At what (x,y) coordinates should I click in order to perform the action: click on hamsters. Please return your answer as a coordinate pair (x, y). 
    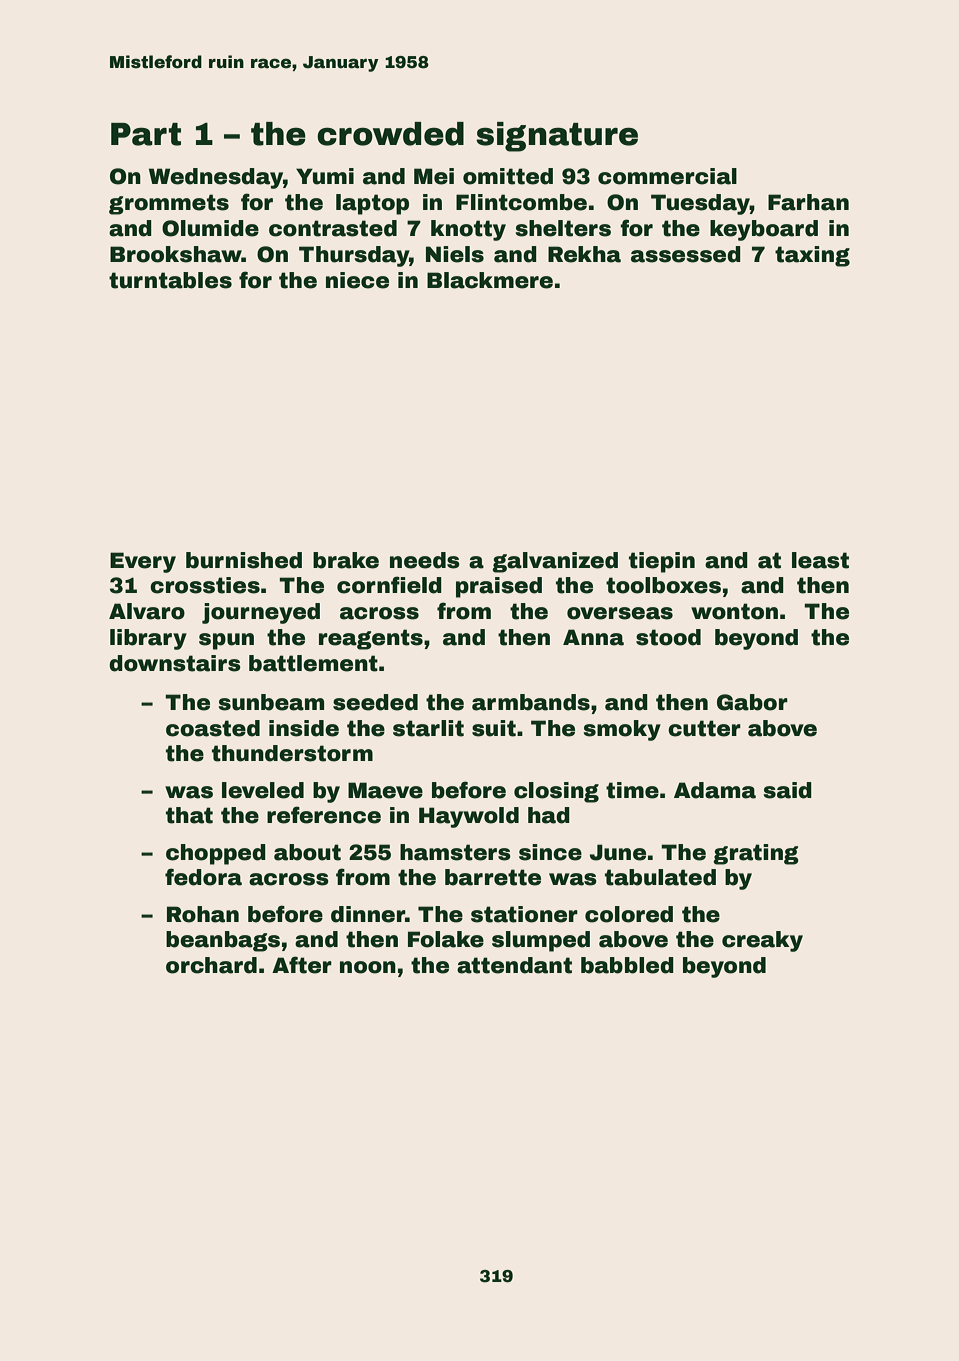
    Looking at the image, I should click on (455, 852).
